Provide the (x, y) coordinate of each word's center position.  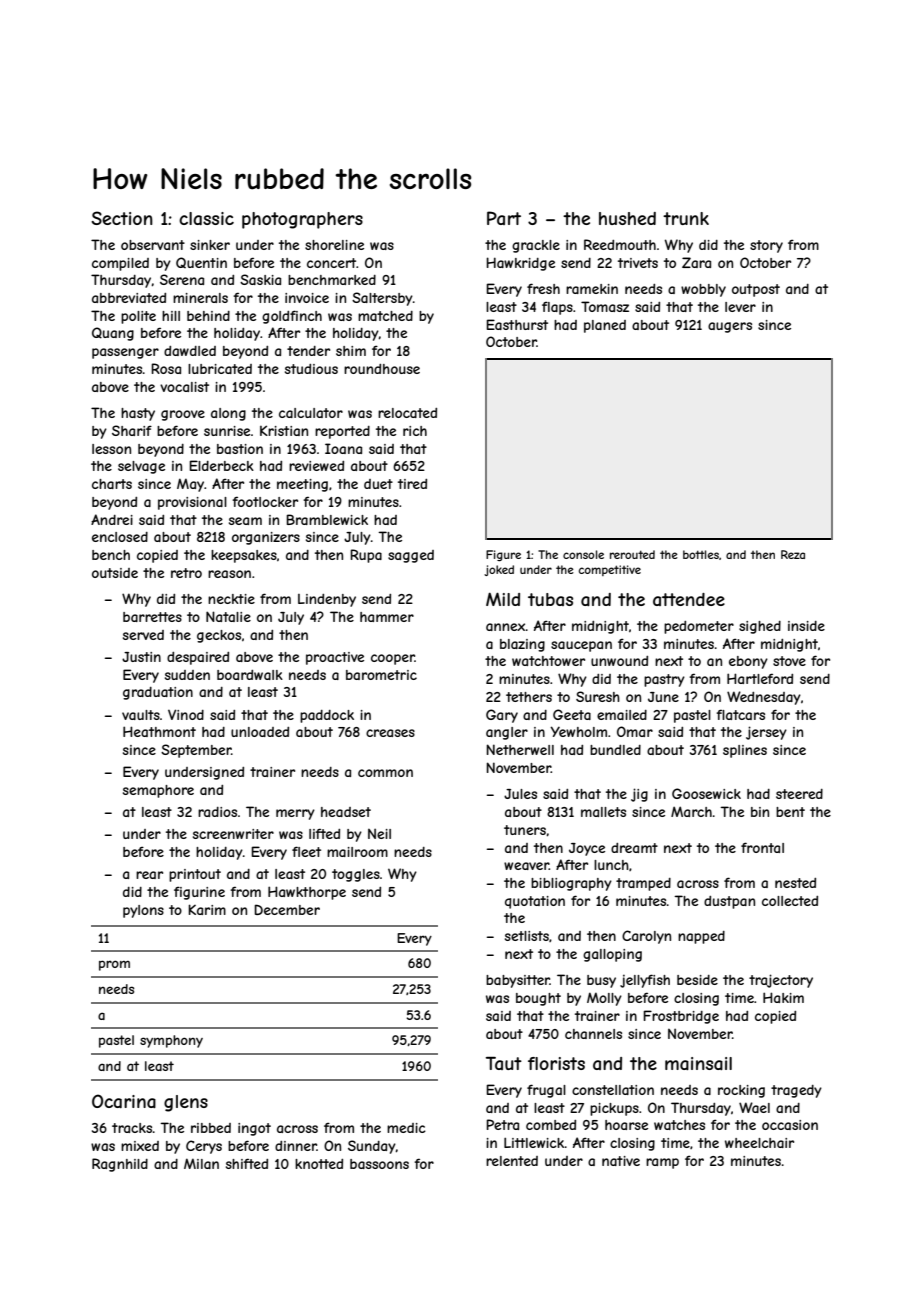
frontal (762, 847)
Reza (793, 554)
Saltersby (382, 299)
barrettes (152, 617)
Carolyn (646, 937)
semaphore (158, 791)
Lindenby (327, 600)
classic (206, 218)
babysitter (518, 981)
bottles (701, 554)
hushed (627, 218)
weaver (526, 866)
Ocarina (124, 1101)
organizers (266, 538)
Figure (503, 555)
